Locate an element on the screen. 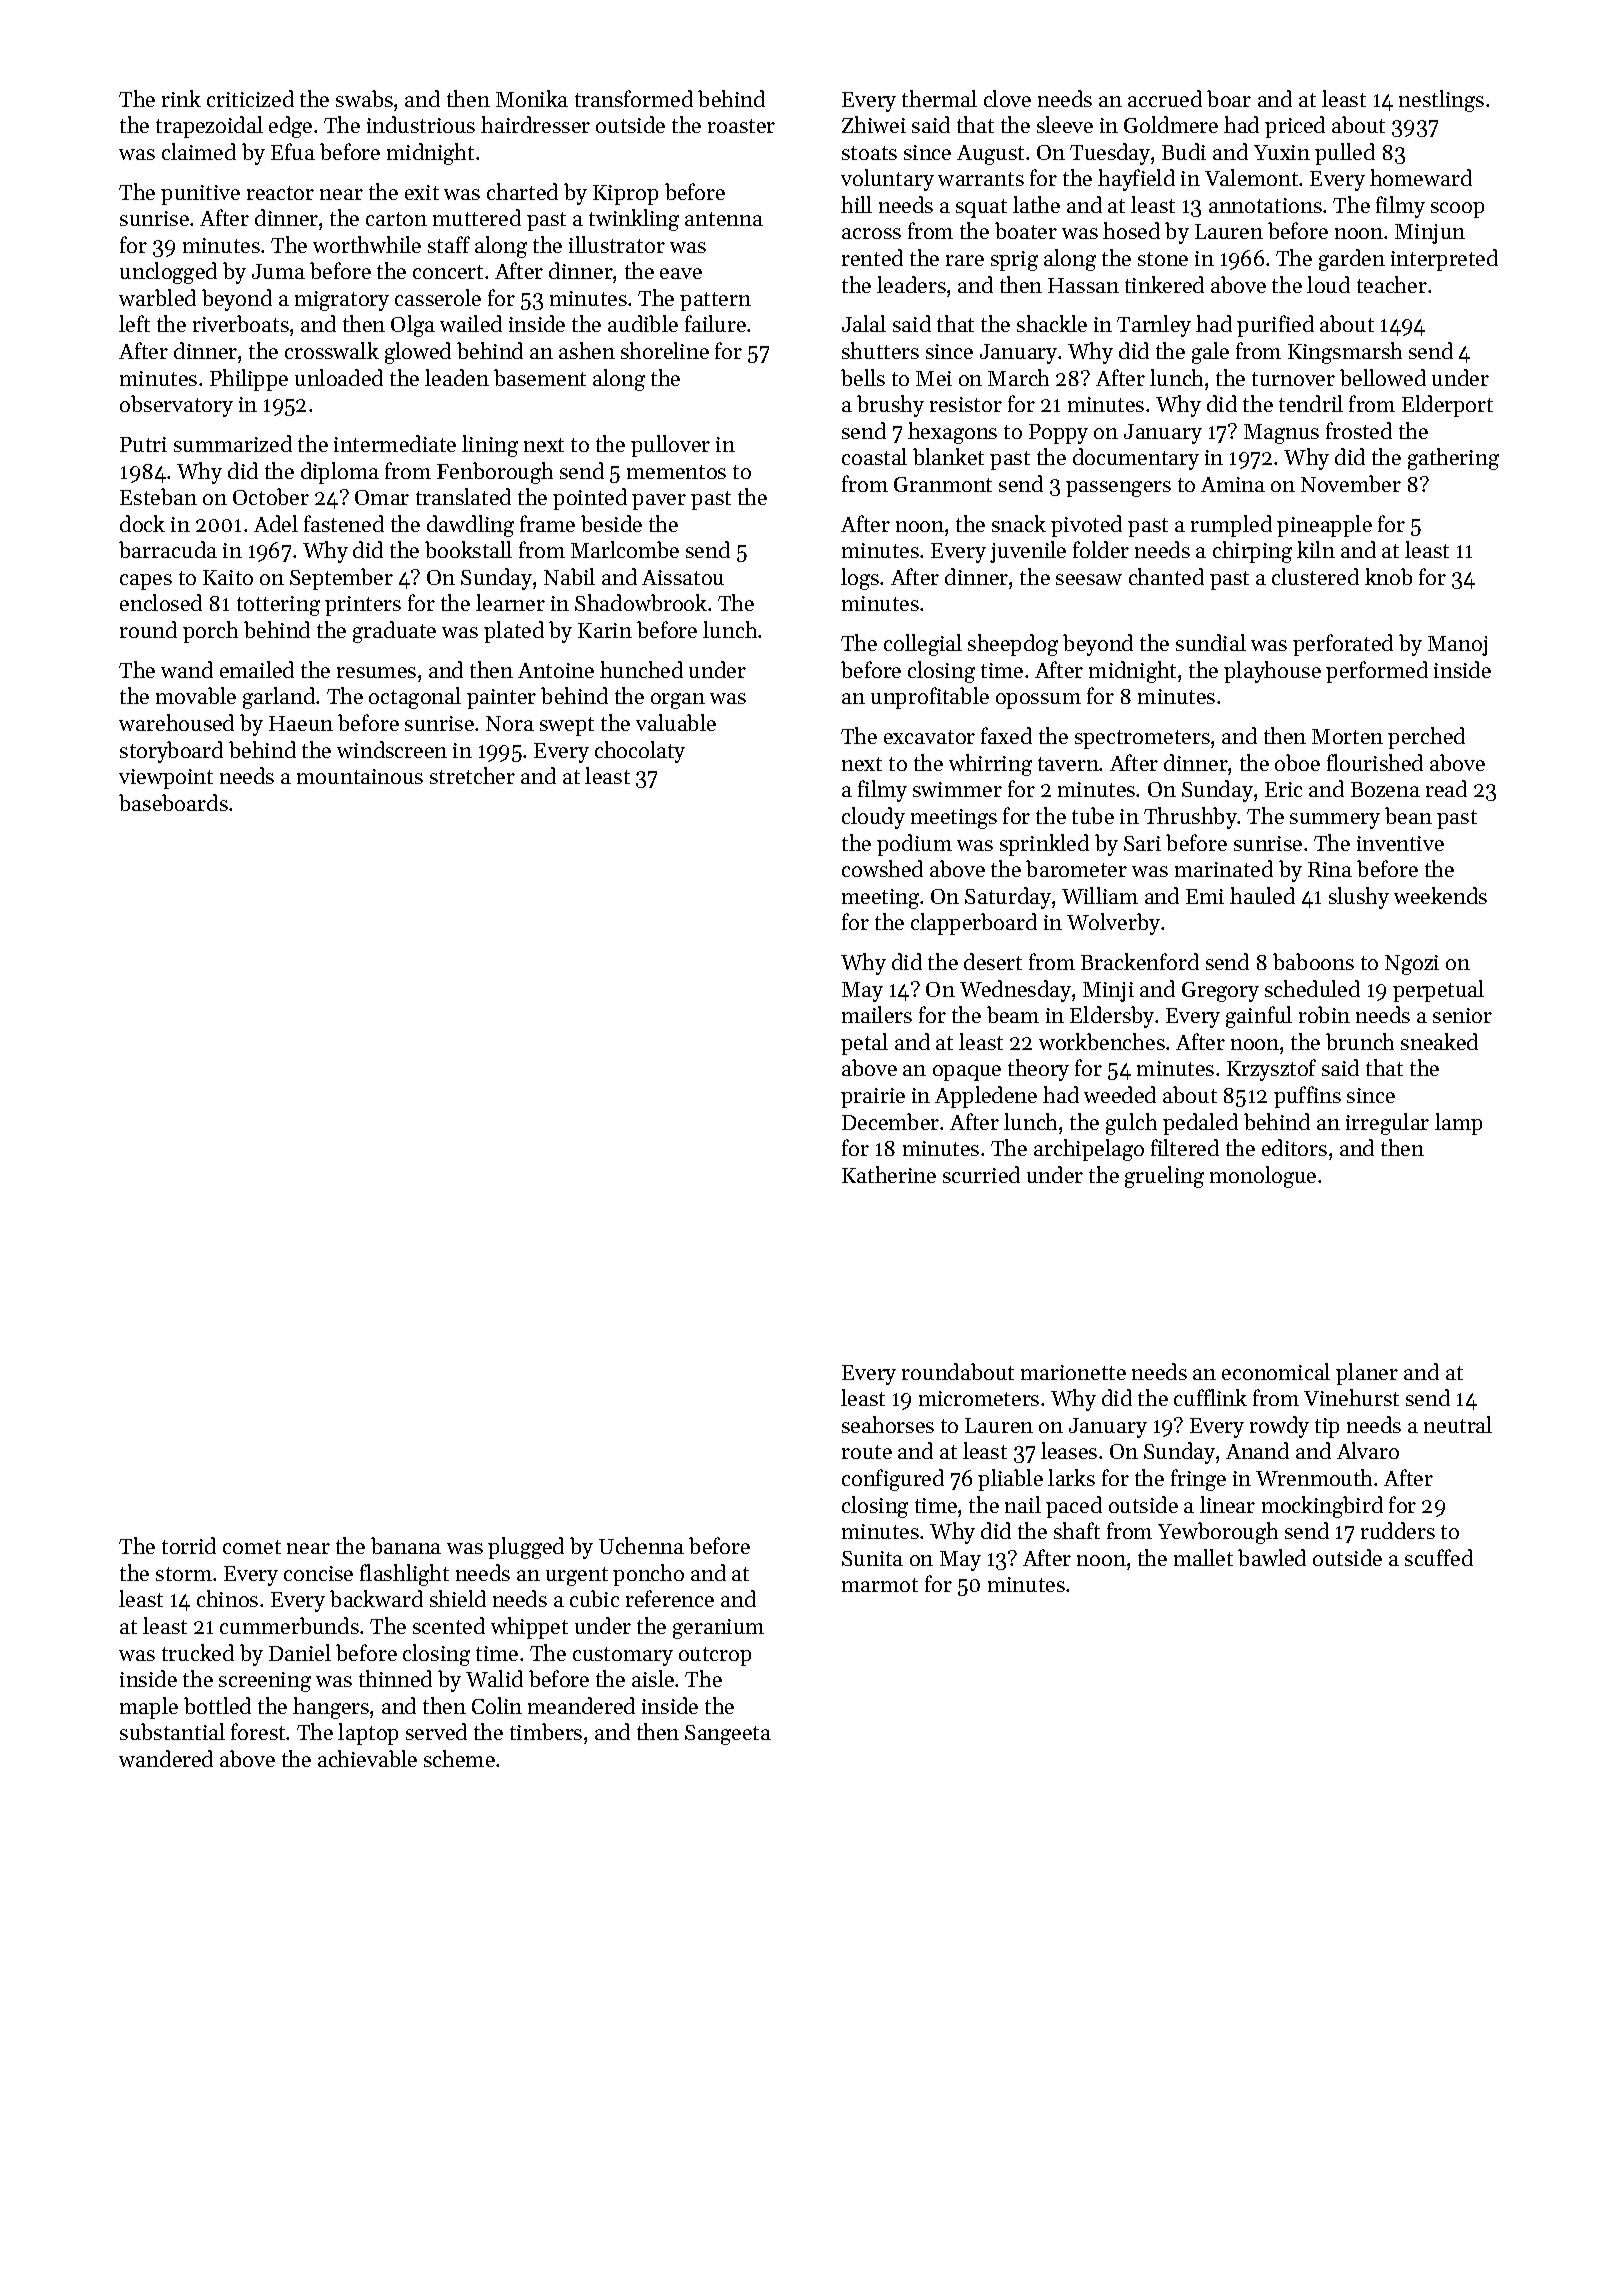 The height and width of the screenshot is (2292, 1620). pattern is located at coordinates (715, 301).
